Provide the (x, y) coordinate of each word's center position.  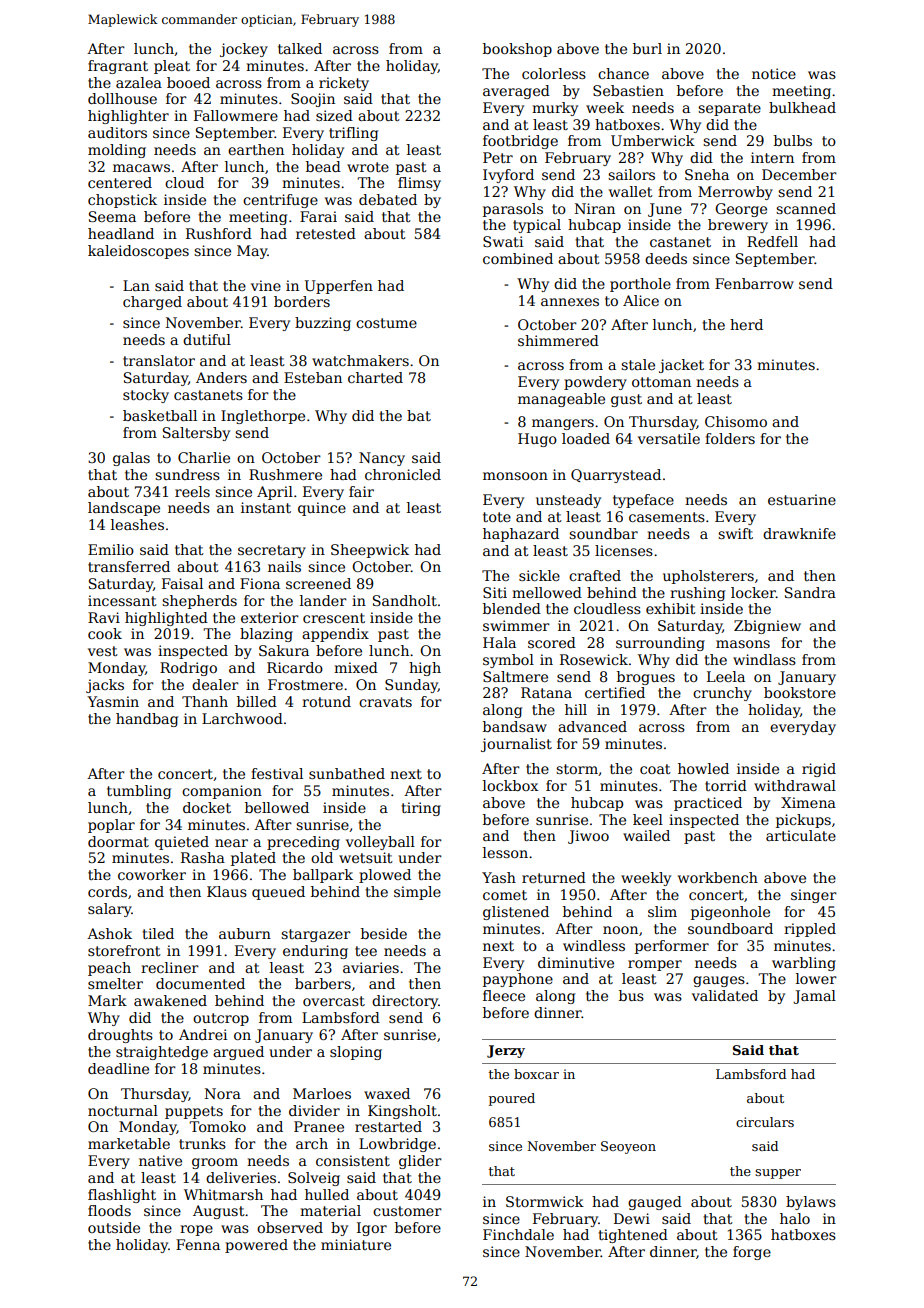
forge (752, 1253)
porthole (640, 285)
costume (386, 323)
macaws (141, 168)
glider (420, 1162)
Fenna (198, 1244)
